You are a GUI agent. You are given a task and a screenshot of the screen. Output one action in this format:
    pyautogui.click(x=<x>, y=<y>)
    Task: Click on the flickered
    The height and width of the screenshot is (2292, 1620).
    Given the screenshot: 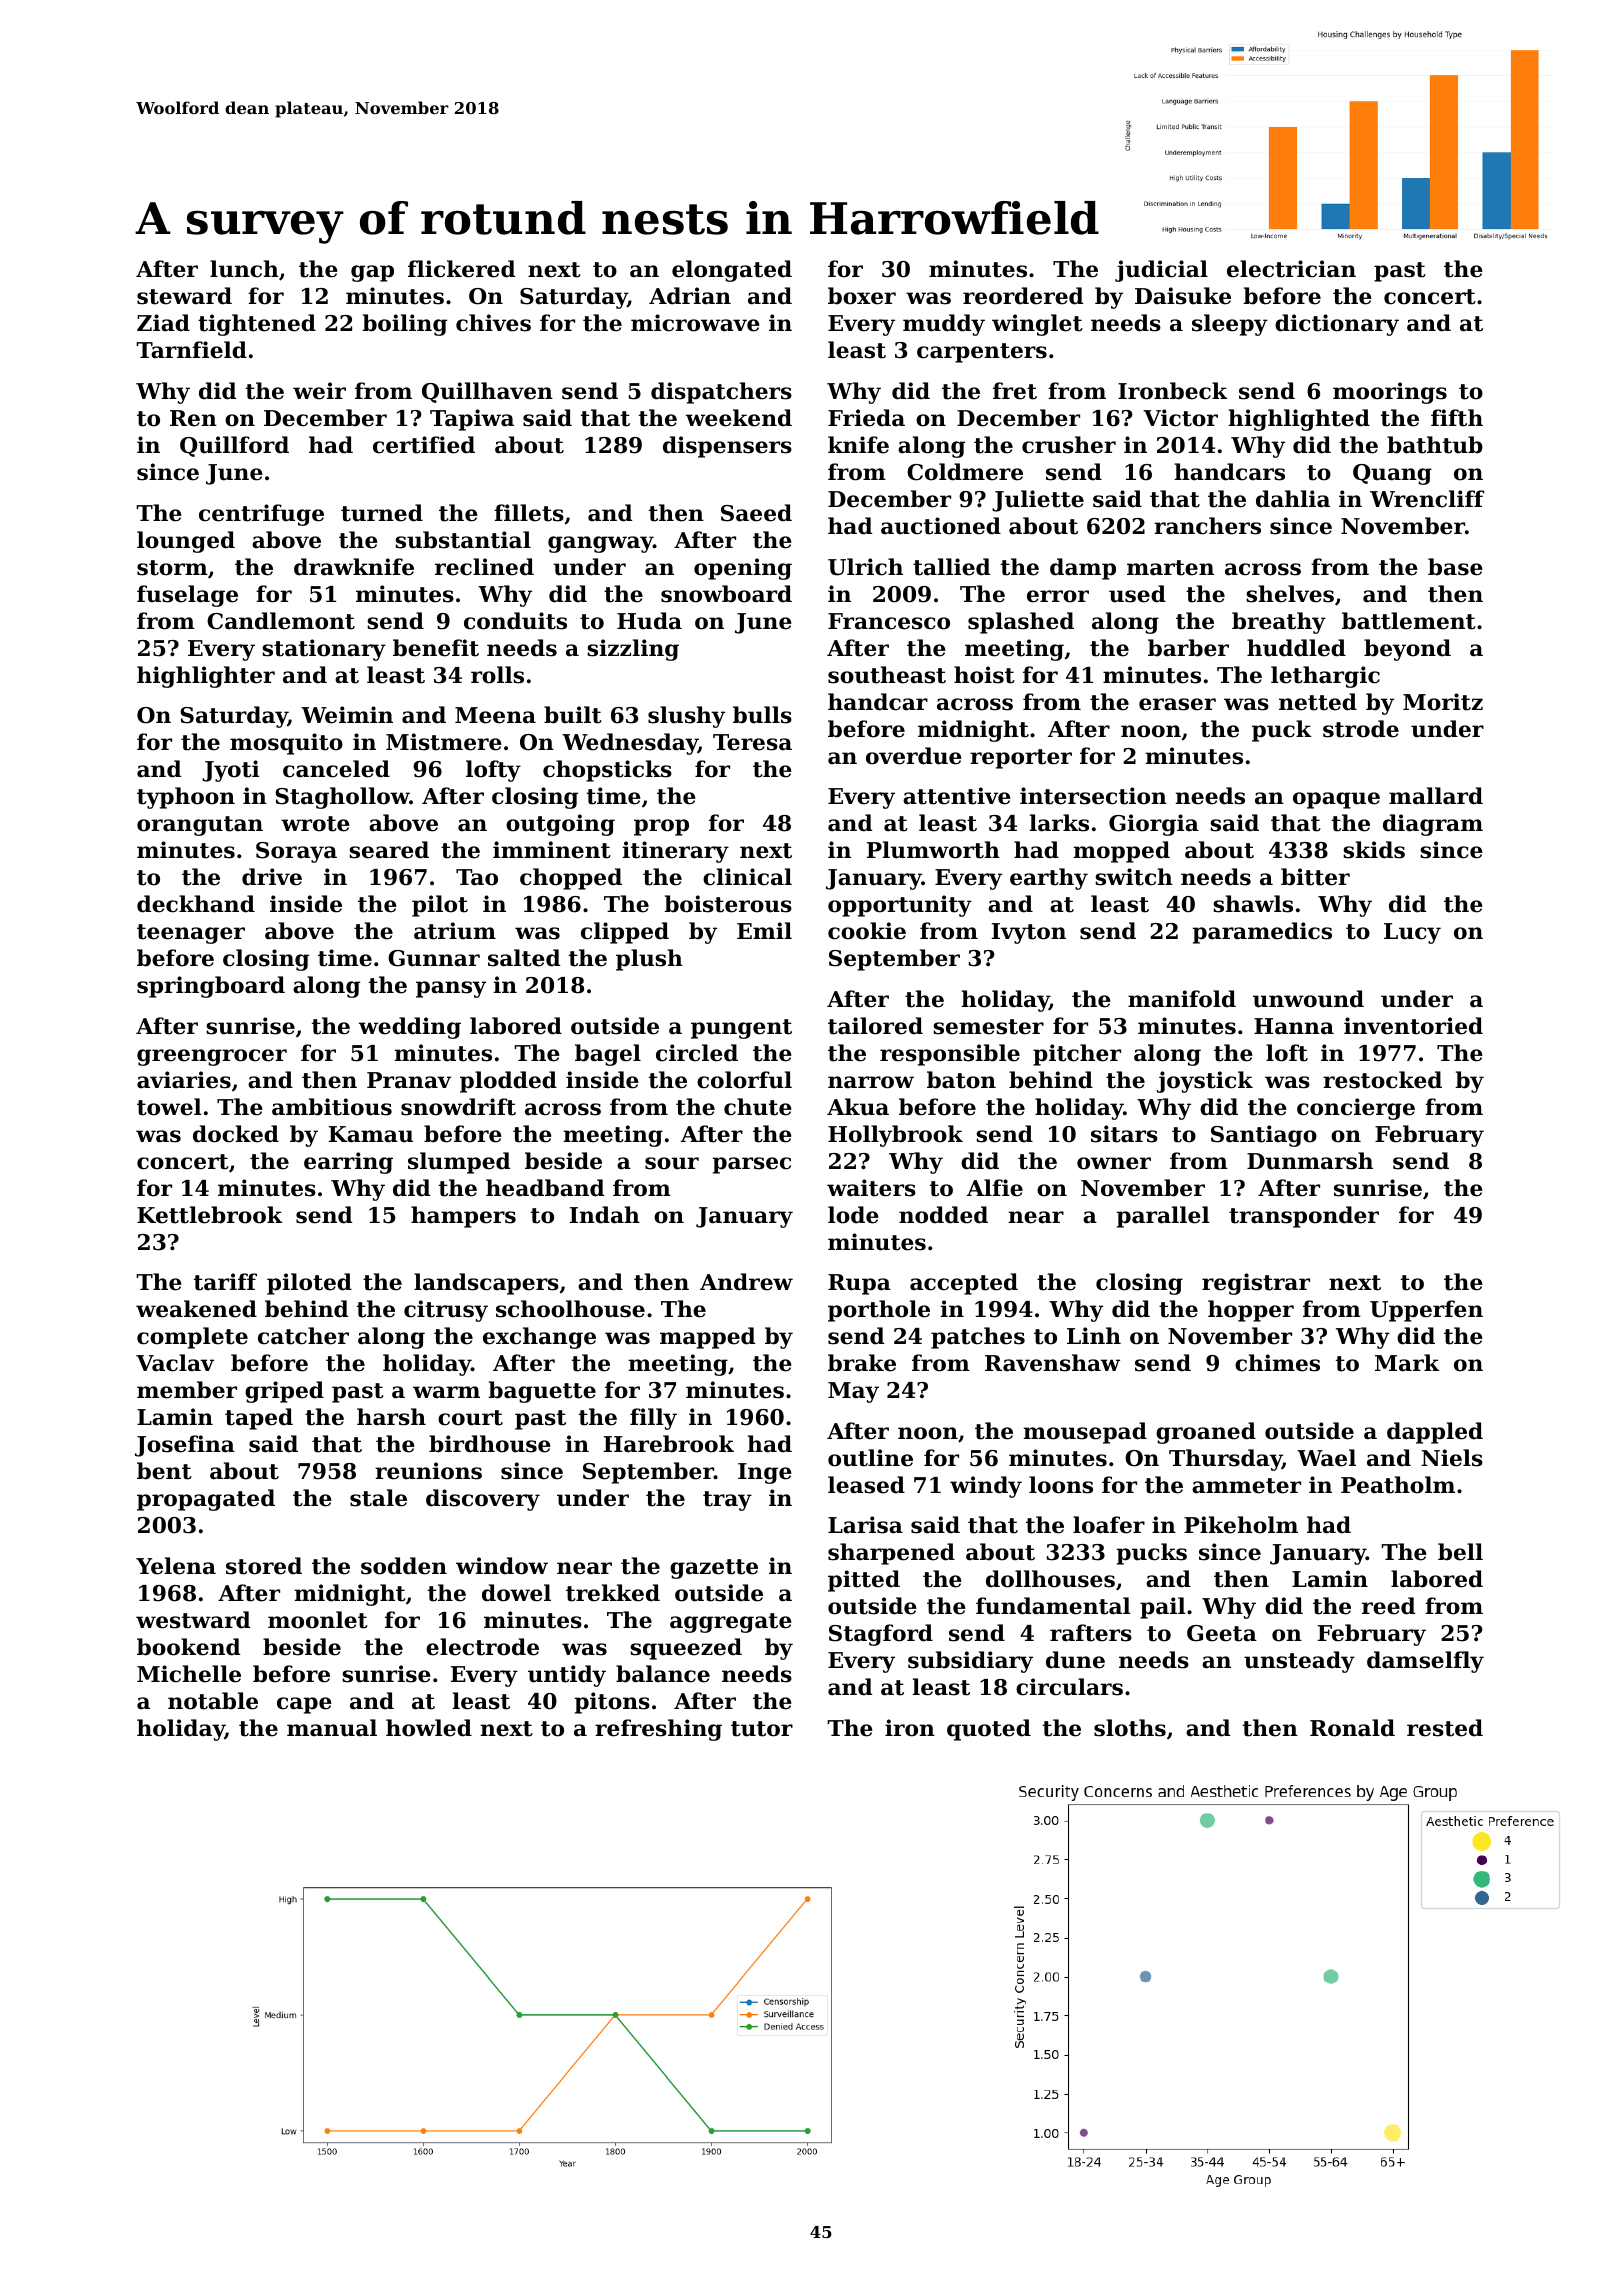 What is the action you would take?
    pyautogui.click(x=461, y=269)
